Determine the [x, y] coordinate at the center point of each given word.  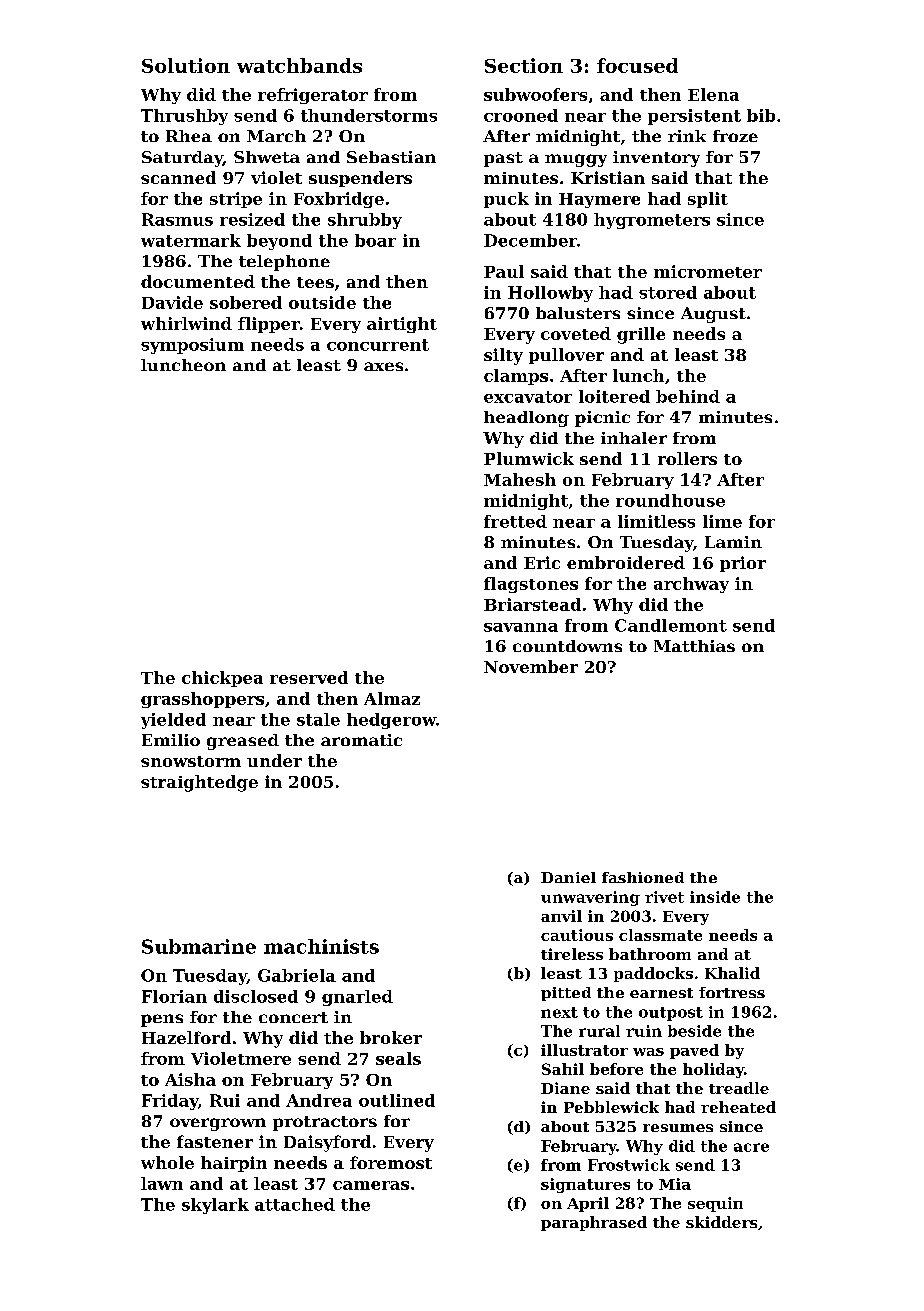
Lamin [733, 542]
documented [198, 281]
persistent [694, 117]
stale [318, 719]
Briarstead [532, 604]
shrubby [365, 221]
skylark [215, 1206]
